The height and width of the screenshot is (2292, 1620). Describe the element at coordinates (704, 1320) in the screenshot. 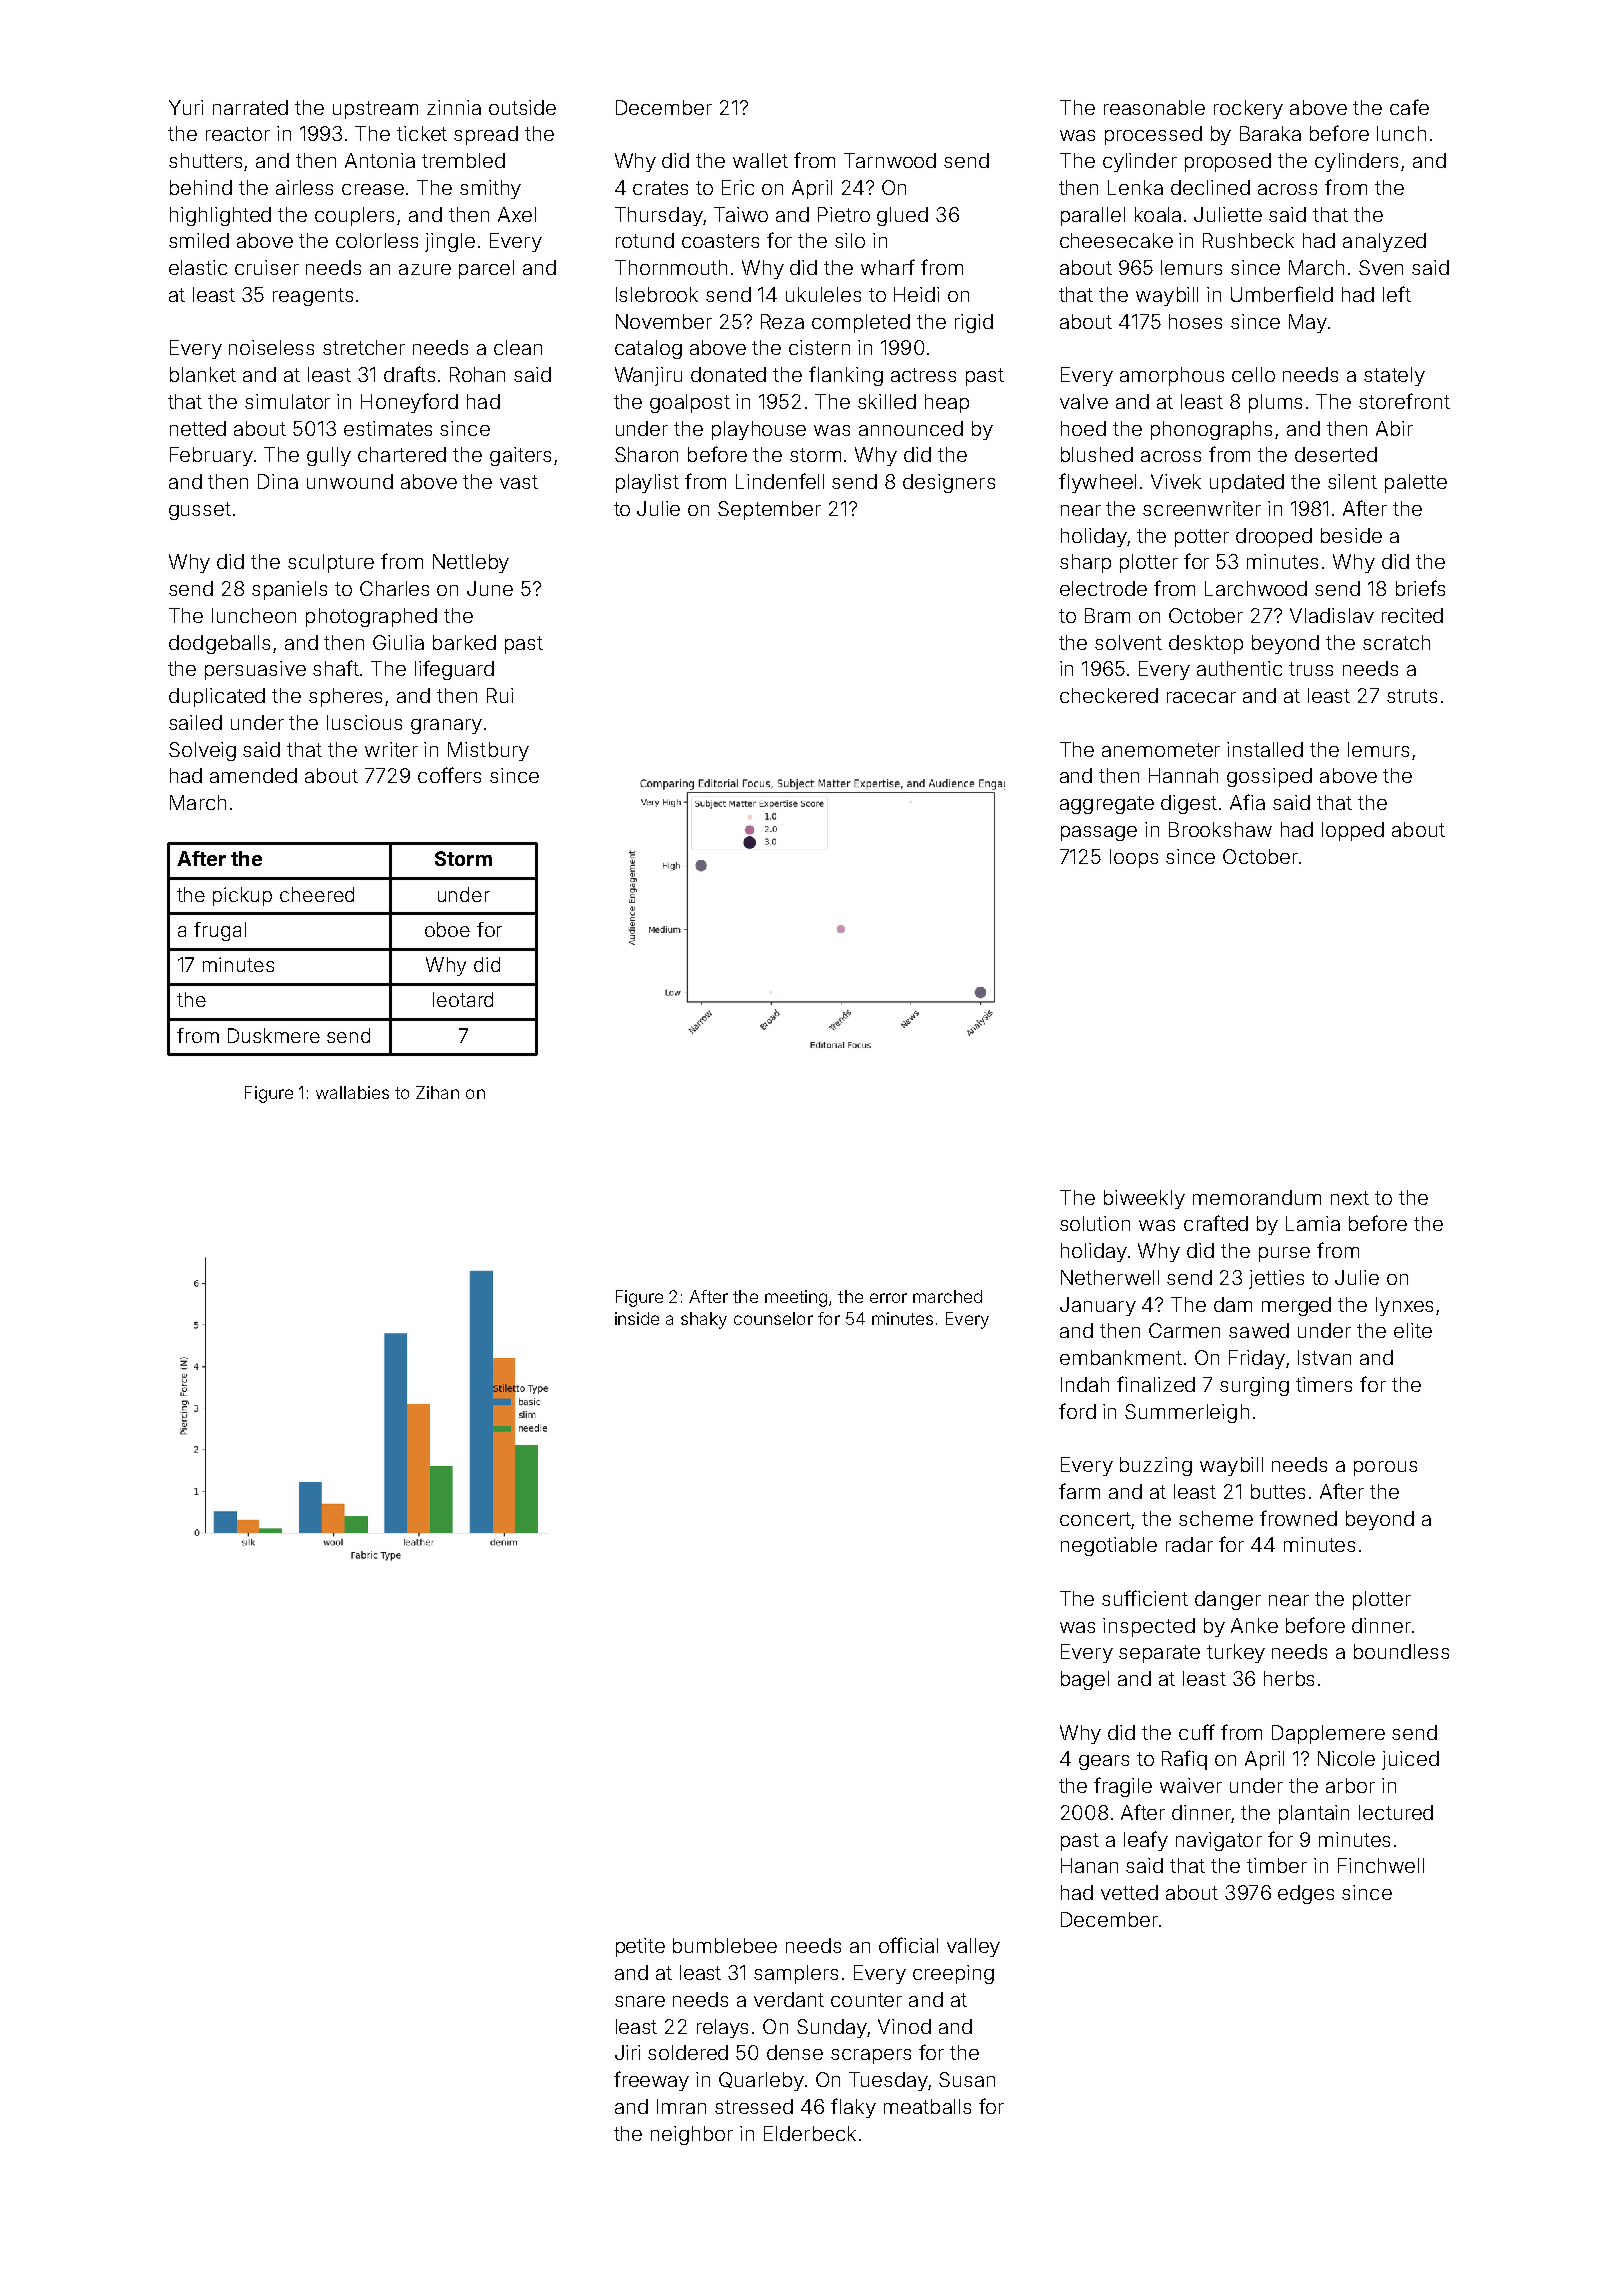

I see `shaky` at that location.
